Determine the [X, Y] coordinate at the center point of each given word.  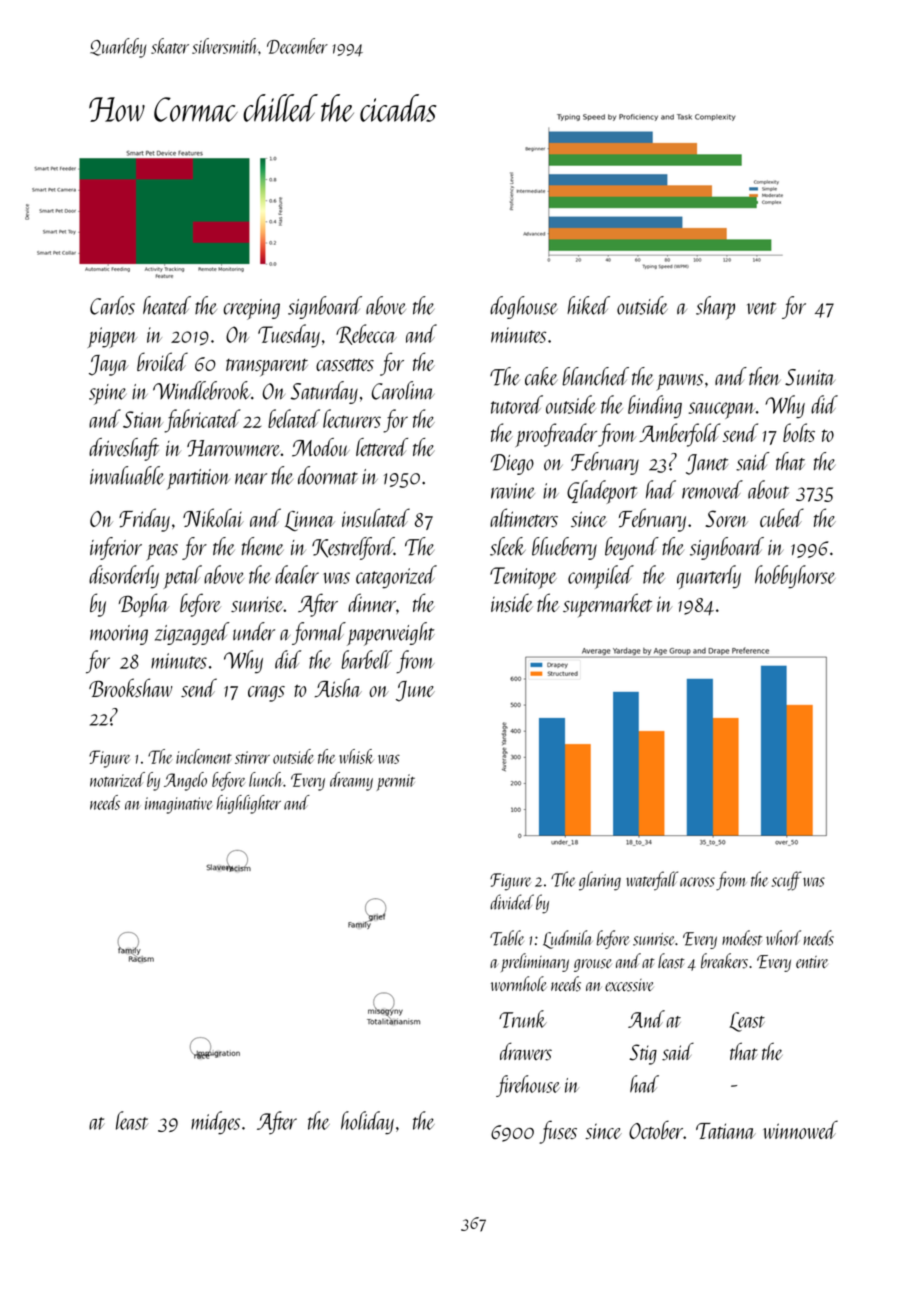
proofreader [556, 435]
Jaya [109, 365]
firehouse [528, 1086]
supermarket [607, 605]
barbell [366, 659]
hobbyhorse [795, 577]
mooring [119, 635]
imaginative [178, 805]
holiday [367, 1123]
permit [396, 782]
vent [761, 308]
